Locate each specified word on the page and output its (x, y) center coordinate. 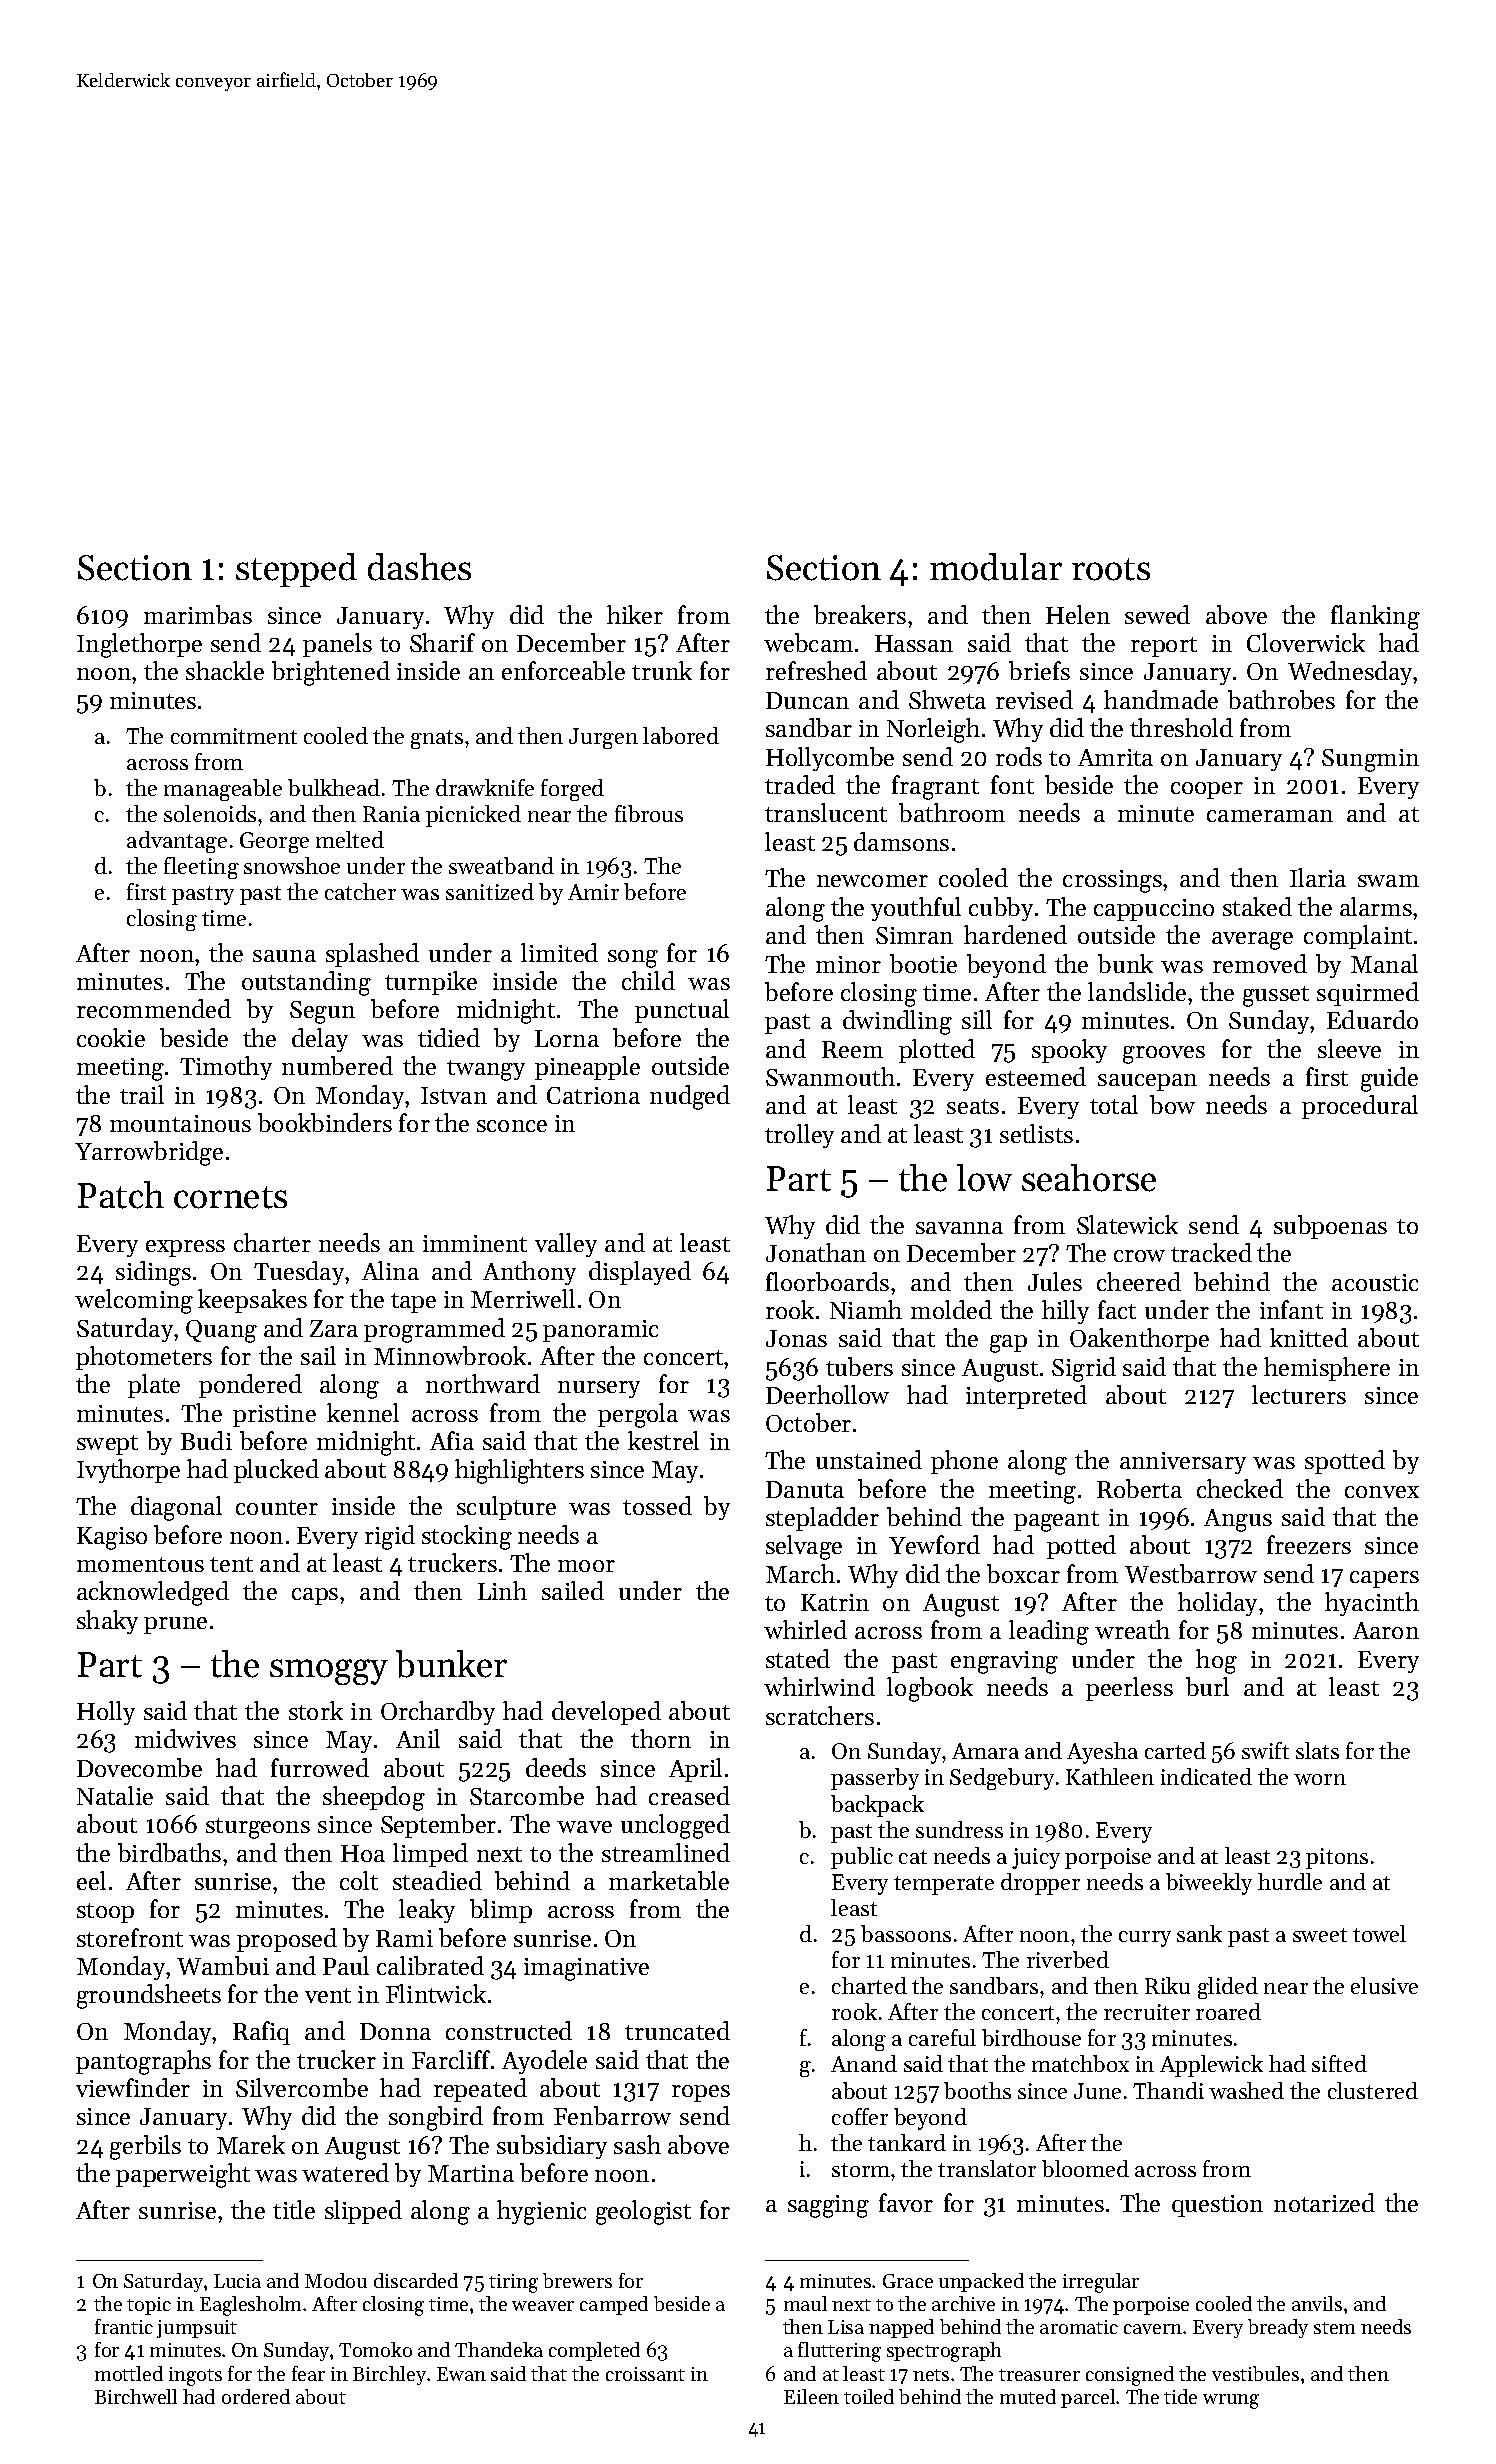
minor (848, 964)
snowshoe (292, 865)
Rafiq (261, 2033)
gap (1008, 1344)
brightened (331, 673)
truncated (677, 2030)
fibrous (649, 813)
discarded (416, 2280)
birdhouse (1031, 2037)
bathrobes (1281, 699)
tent (231, 1564)
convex (1382, 1492)
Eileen (811, 2396)
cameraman (1270, 816)
